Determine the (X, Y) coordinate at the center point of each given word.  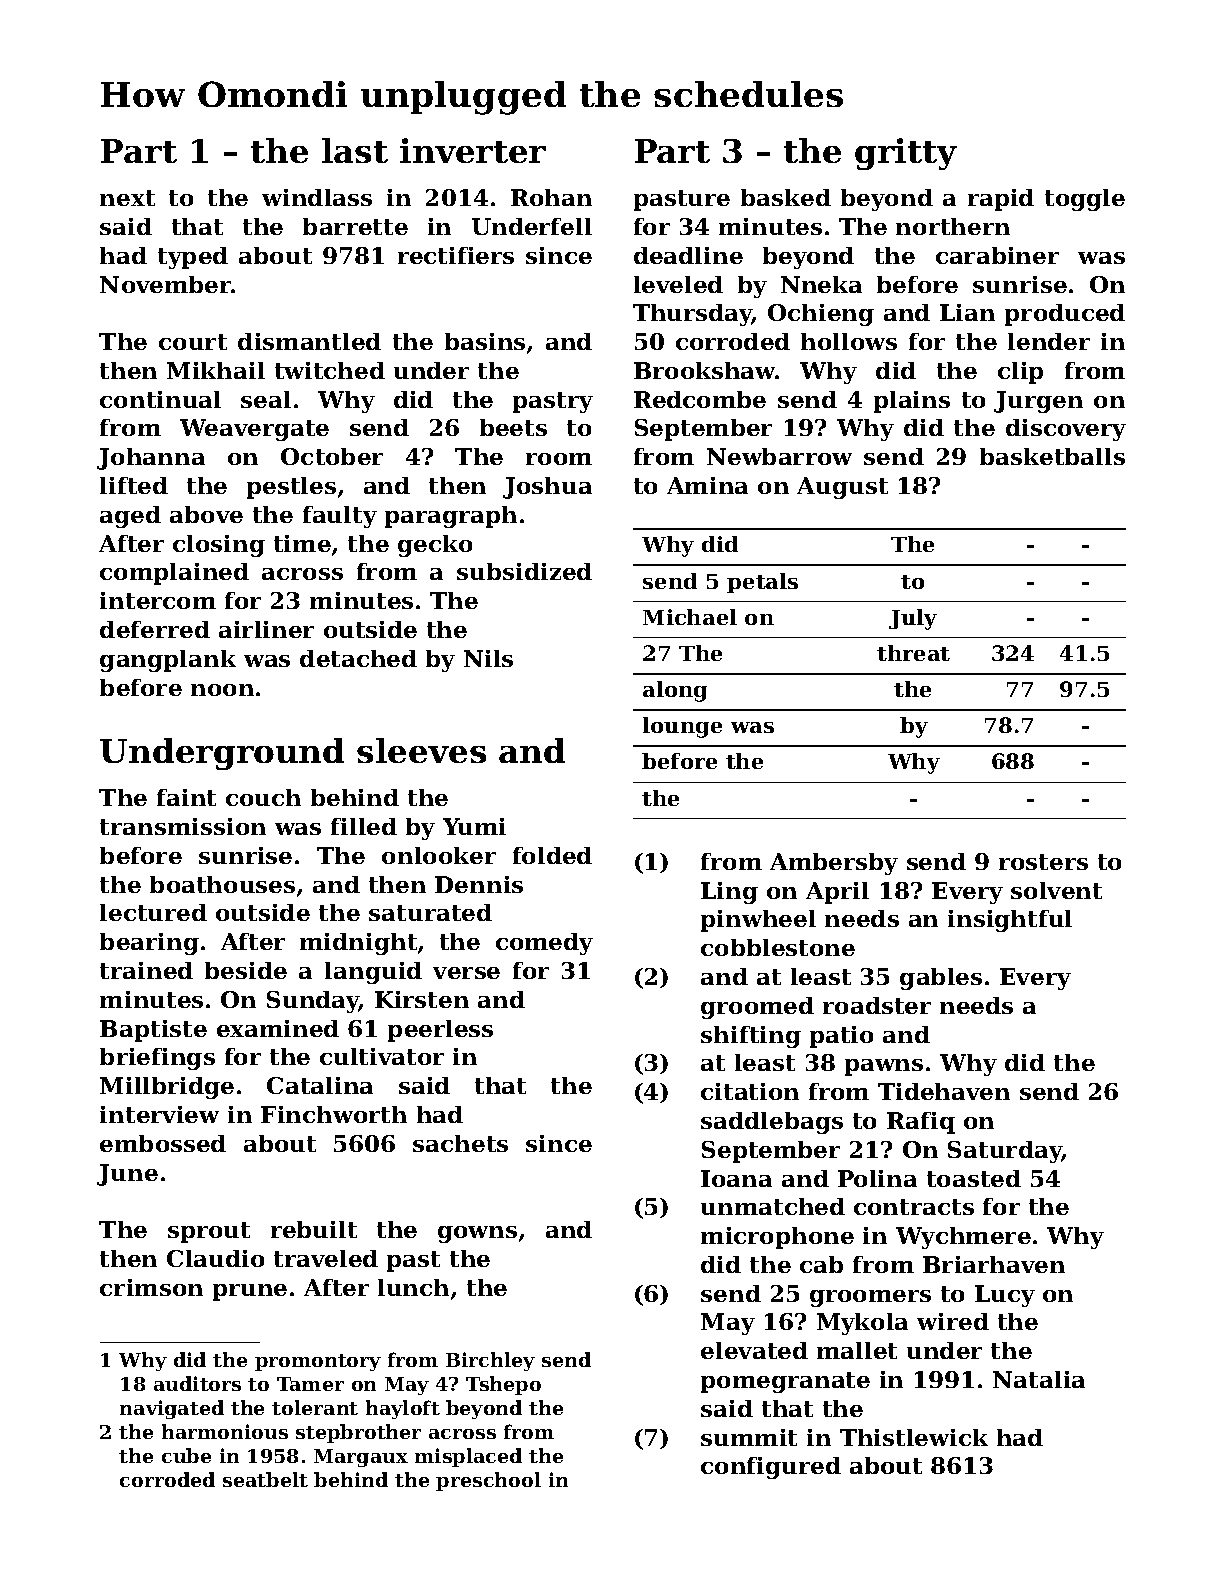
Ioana (736, 1178)
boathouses (222, 884)
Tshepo (503, 1385)
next (127, 198)
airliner (266, 629)
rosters (1043, 862)
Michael (690, 617)
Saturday (1005, 1152)
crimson (151, 1287)
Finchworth (334, 1114)
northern (953, 226)
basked (786, 197)
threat (913, 653)
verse (466, 973)
